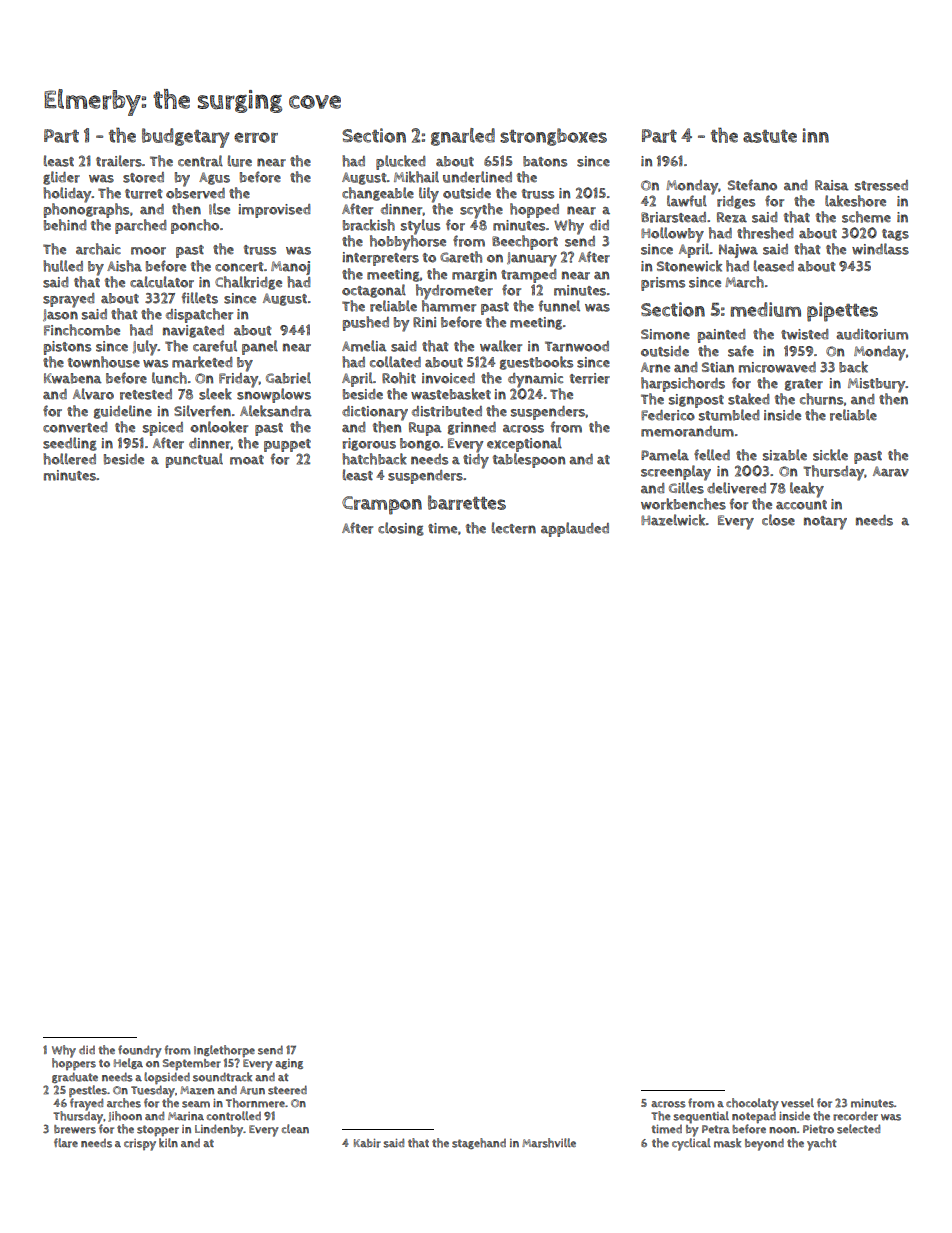 Image resolution: width=952 pixels, height=1233 pixels. I want to click on Tarnwood, so click(577, 346).
